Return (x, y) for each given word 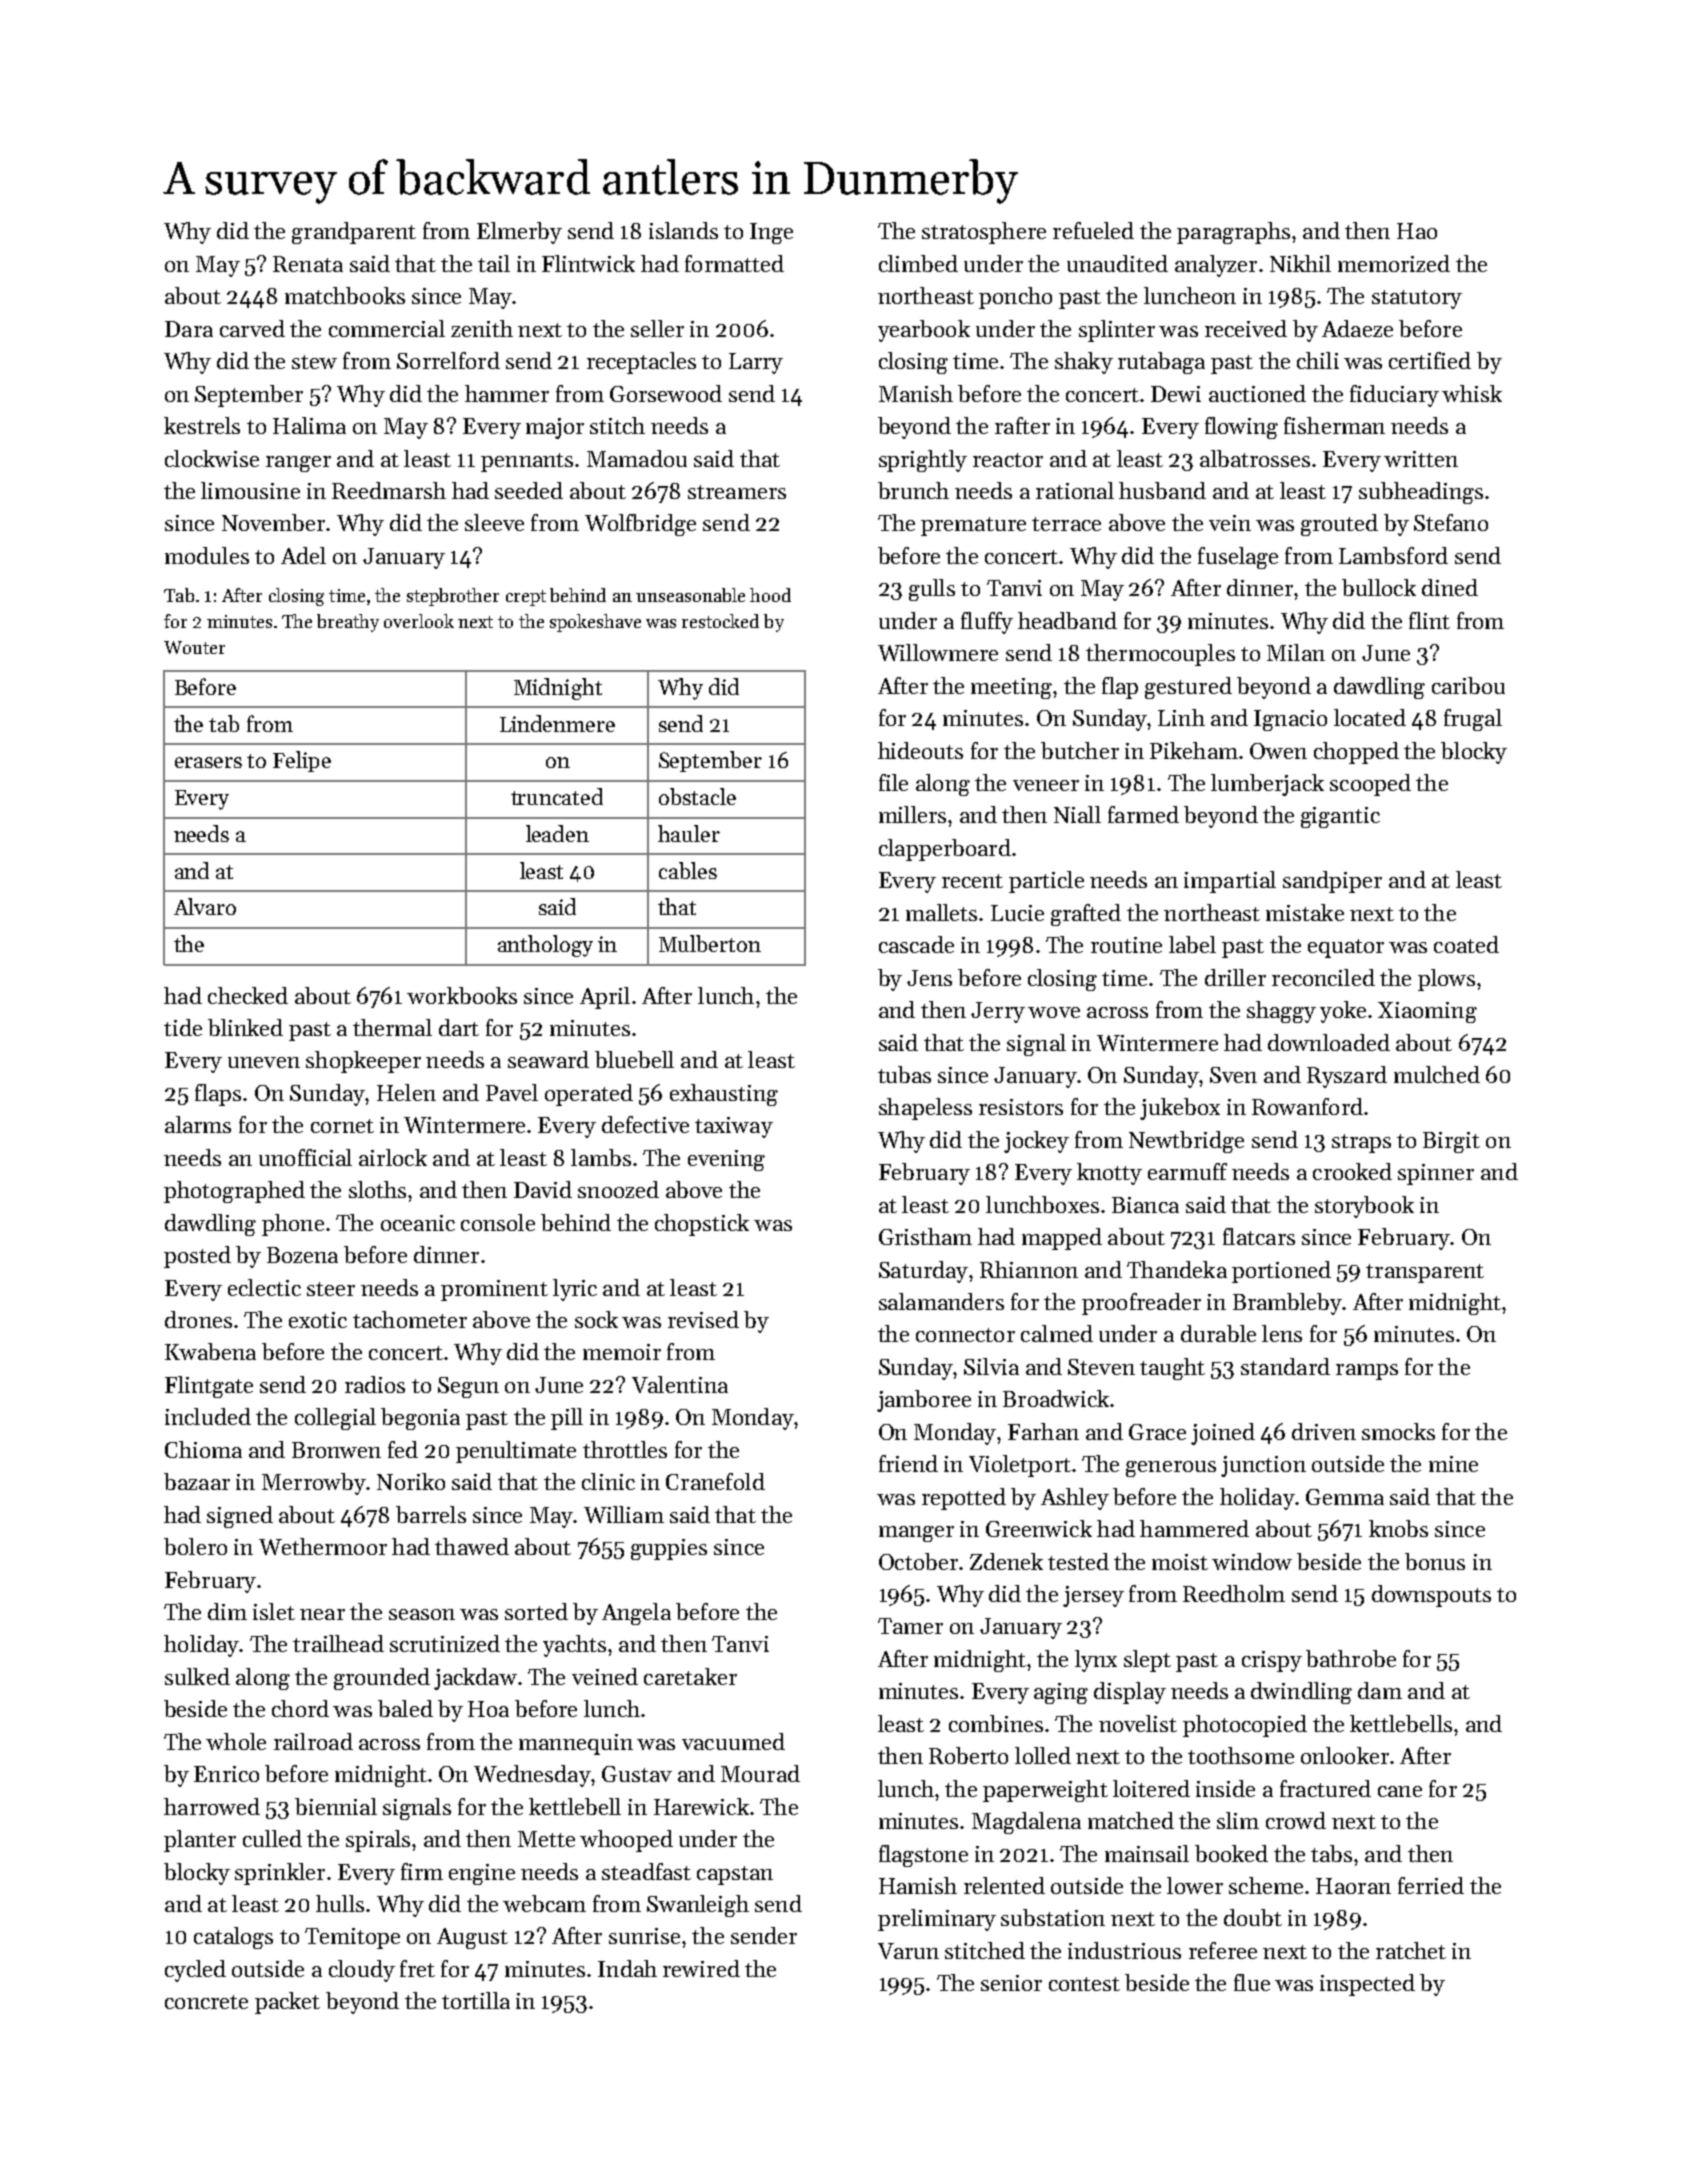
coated (1466, 944)
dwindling (1301, 1693)
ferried (1431, 1885)
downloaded (1329, 1042)
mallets (941, 912)
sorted (536, 1611)
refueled (1093, 230)
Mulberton (710, 943)
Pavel (512, 1092)
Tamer (910, 1626)
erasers (208, 762)
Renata (308, 264)
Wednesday (532, 1776)
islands (683, 230)
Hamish (918, 1885)
